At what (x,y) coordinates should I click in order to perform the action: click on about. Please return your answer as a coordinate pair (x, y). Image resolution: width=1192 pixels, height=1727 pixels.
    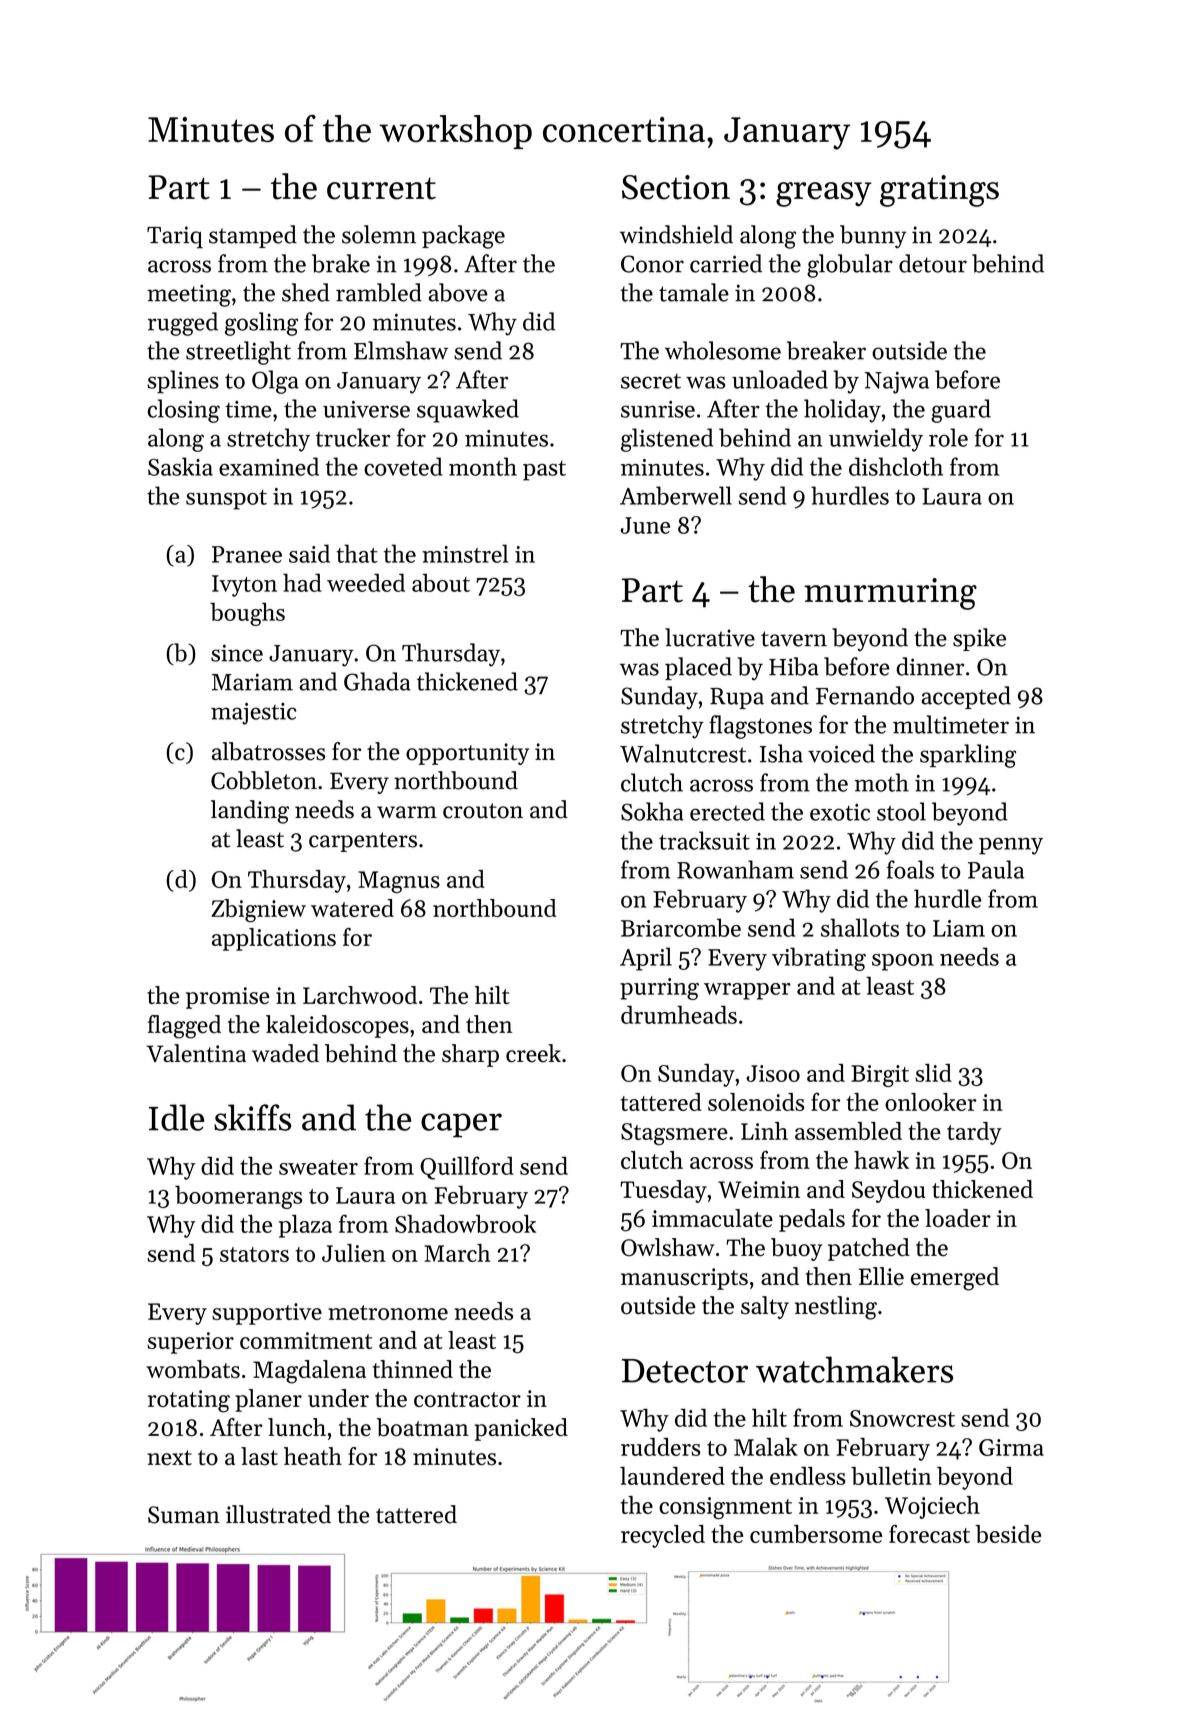
    Looking at the image, I should click on (441, 582).
